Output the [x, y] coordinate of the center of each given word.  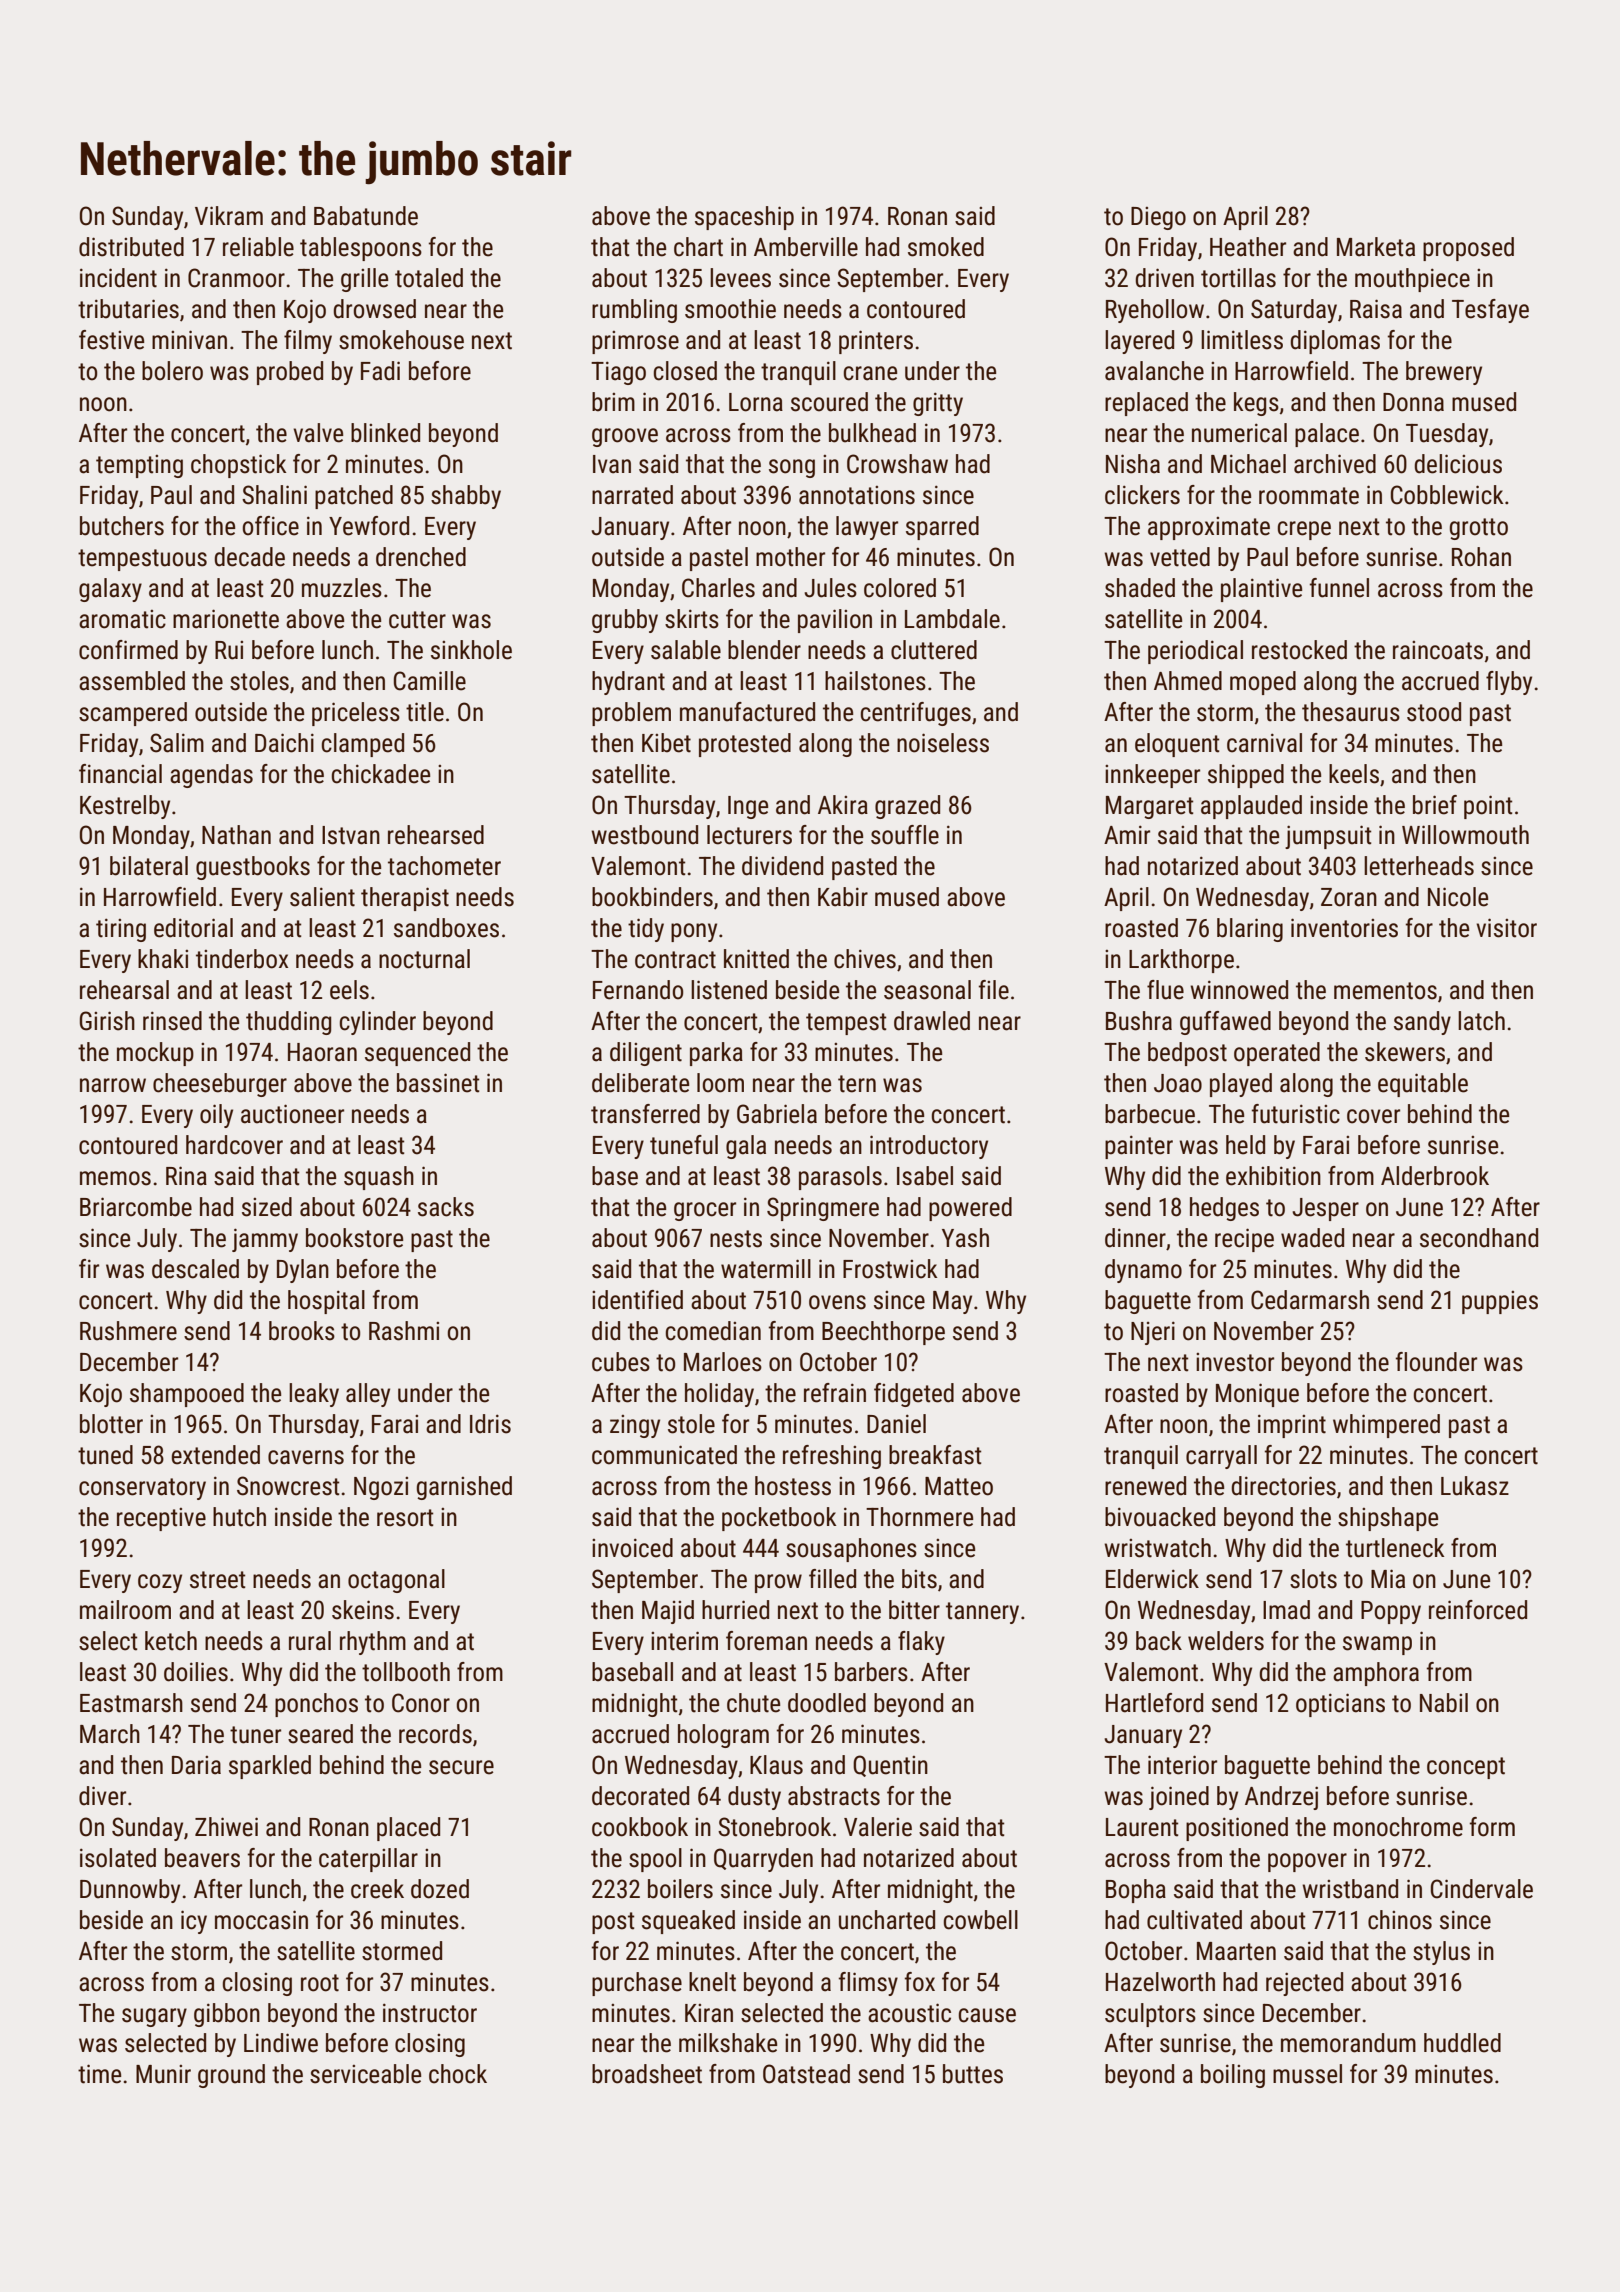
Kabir [843, 897]
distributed [131, 247]
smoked [946, 247]
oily [216, 1116]
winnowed [1239, 990]
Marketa [1376, 247]
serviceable [365, 2074]
